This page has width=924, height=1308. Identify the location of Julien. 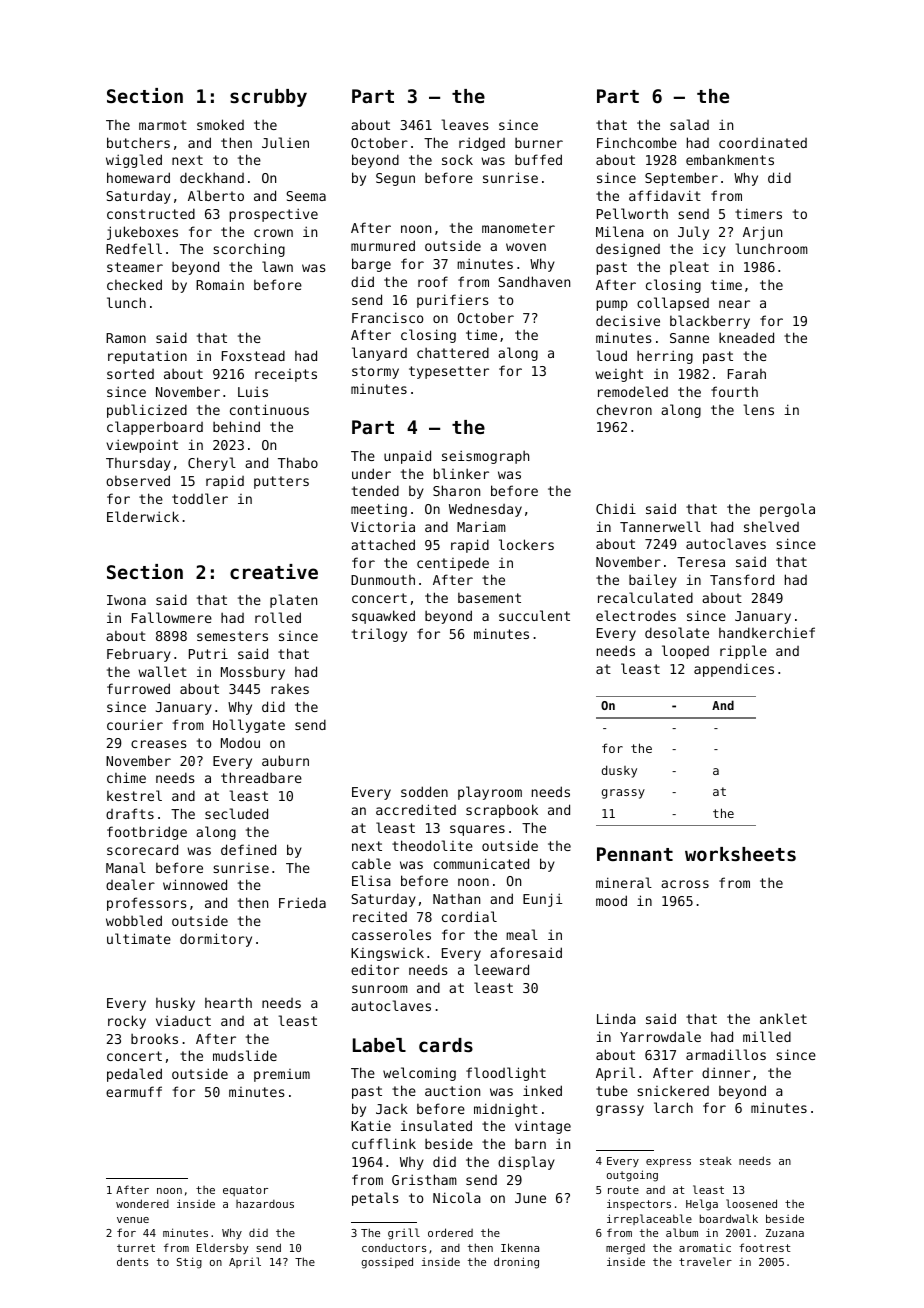
(285, 142).
